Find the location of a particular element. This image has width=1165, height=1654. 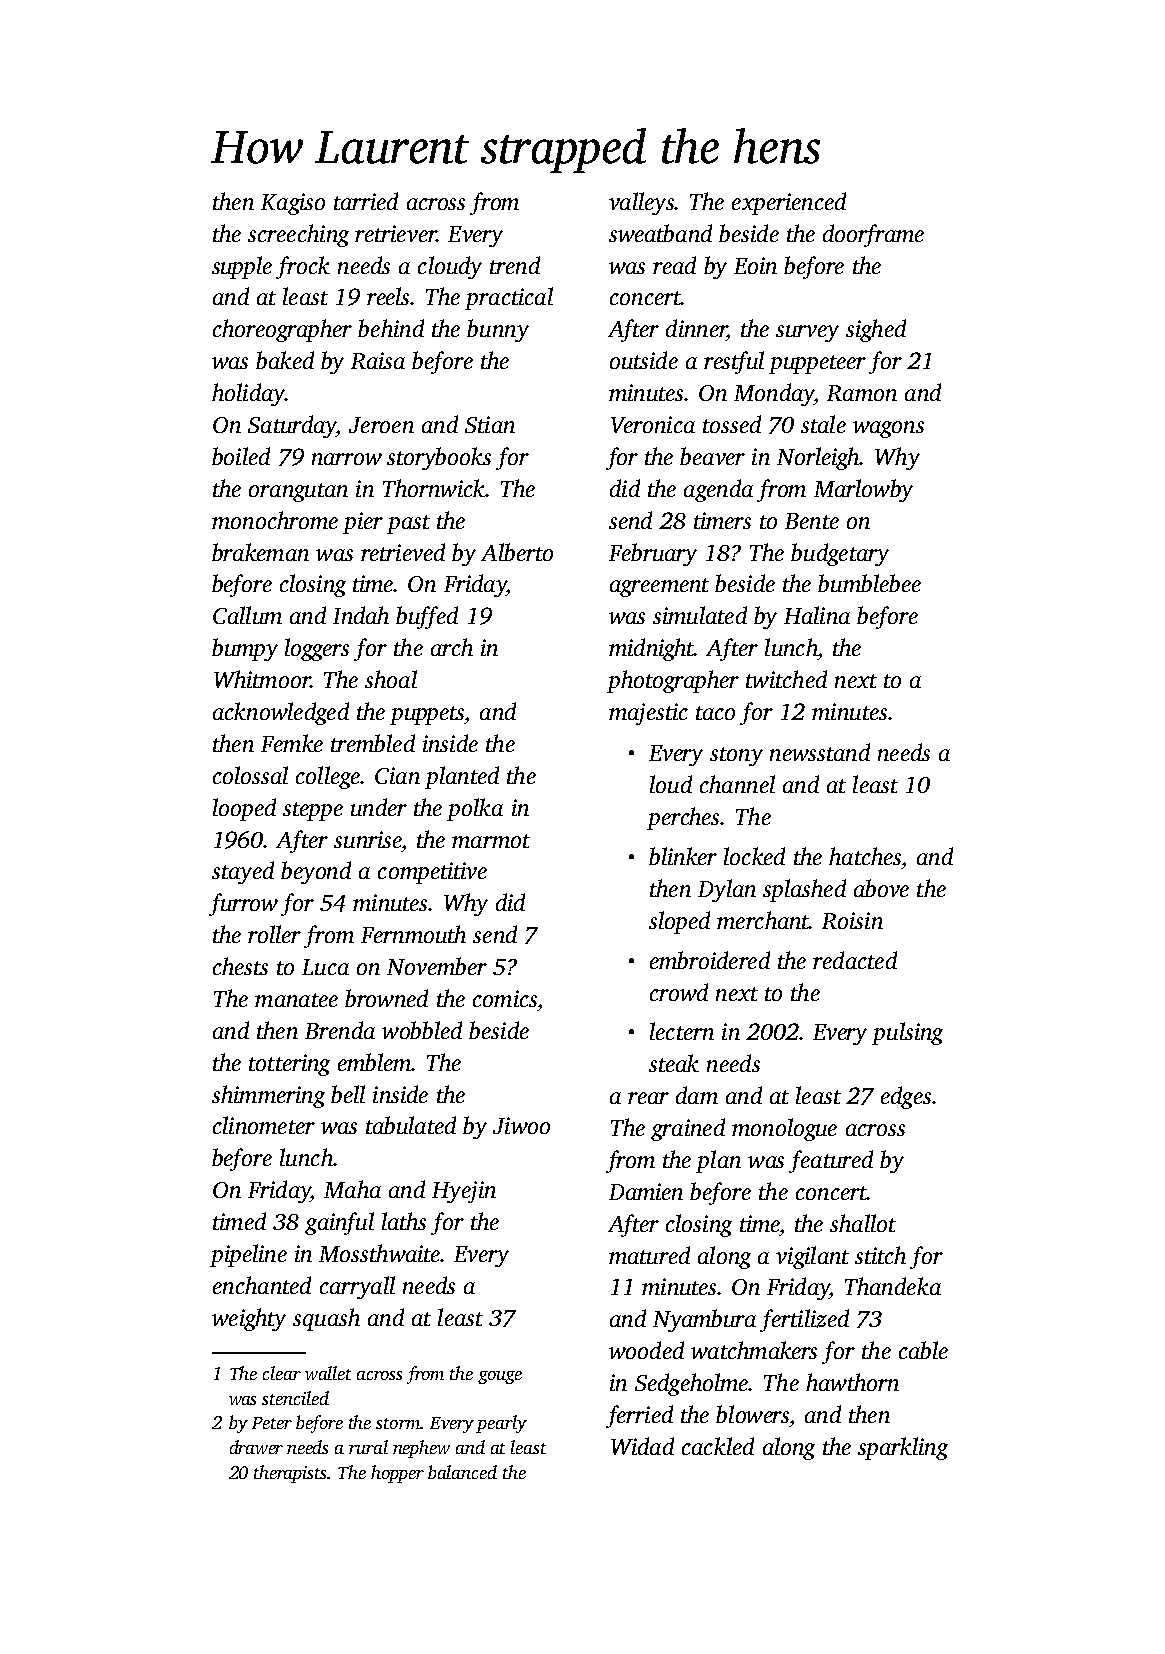

Marlowby is located at coordinates (863, 490).
